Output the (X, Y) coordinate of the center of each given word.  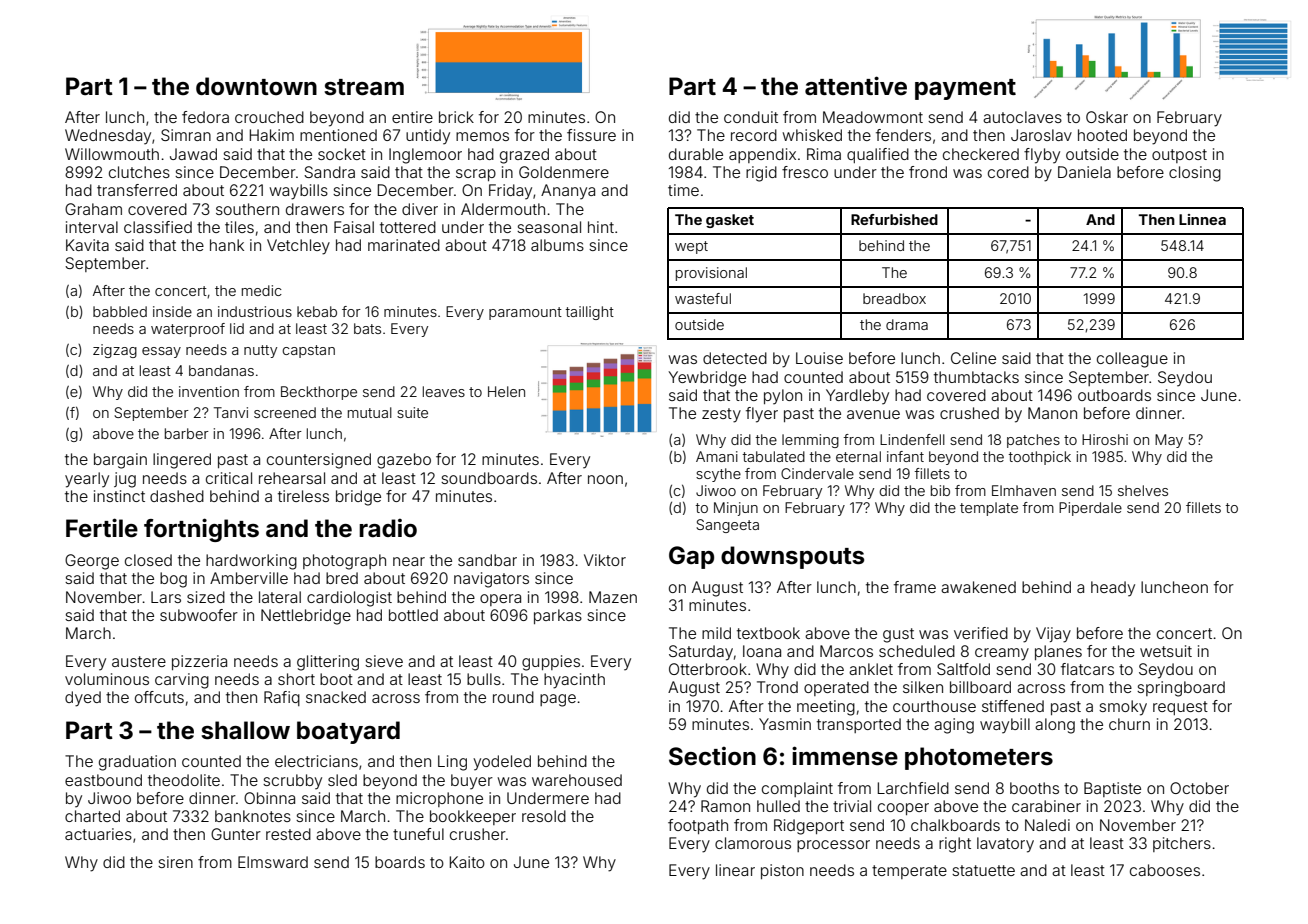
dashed (177, 496)
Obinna (269, 798)
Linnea (1202, 219)
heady (1113, 589)
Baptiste (1112, 789)
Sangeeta (727, 526)
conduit (751, 117)
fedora (205, 117)
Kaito (467, 862)
